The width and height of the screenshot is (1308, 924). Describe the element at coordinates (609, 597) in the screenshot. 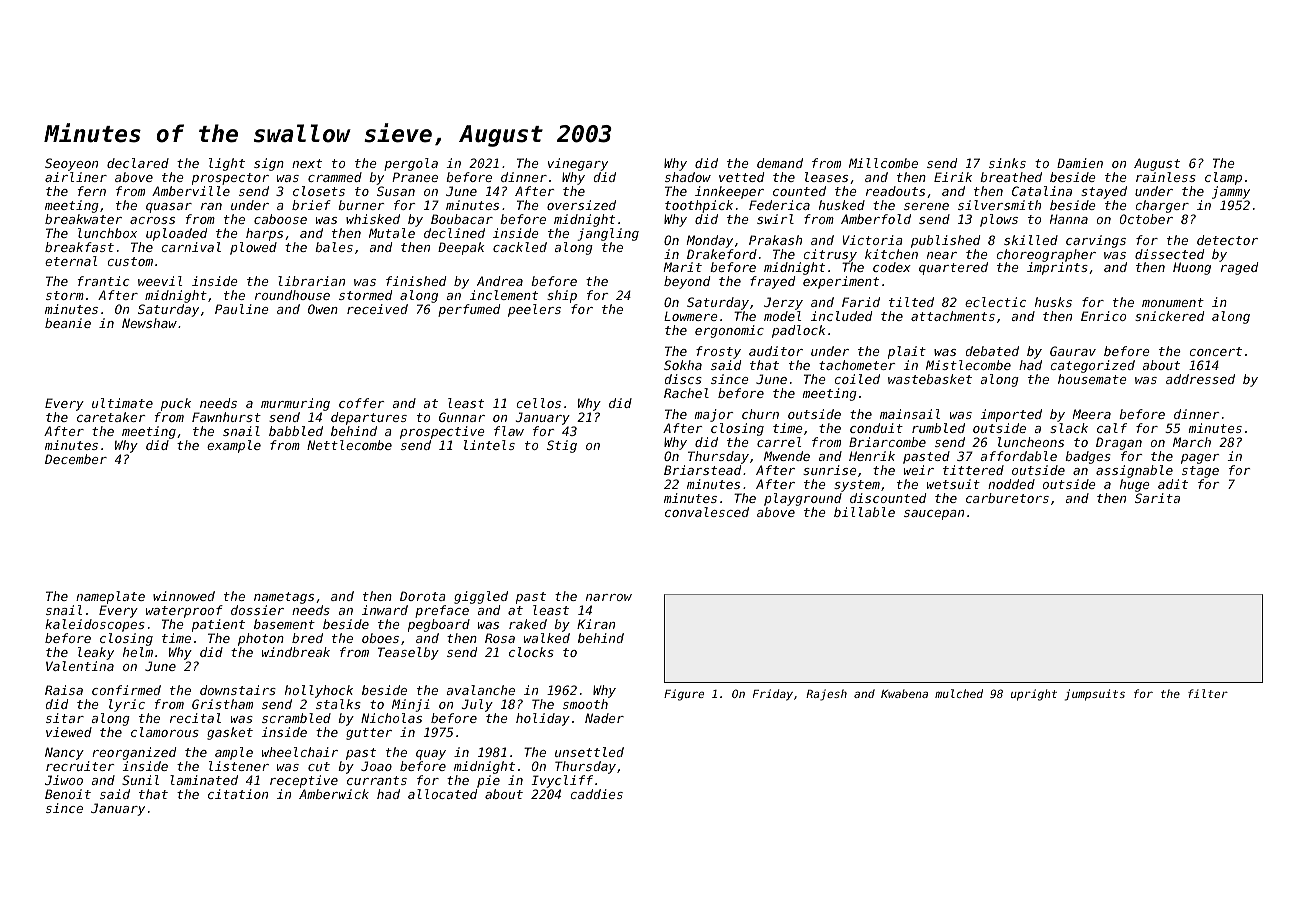

I see `narrow` at that location.
